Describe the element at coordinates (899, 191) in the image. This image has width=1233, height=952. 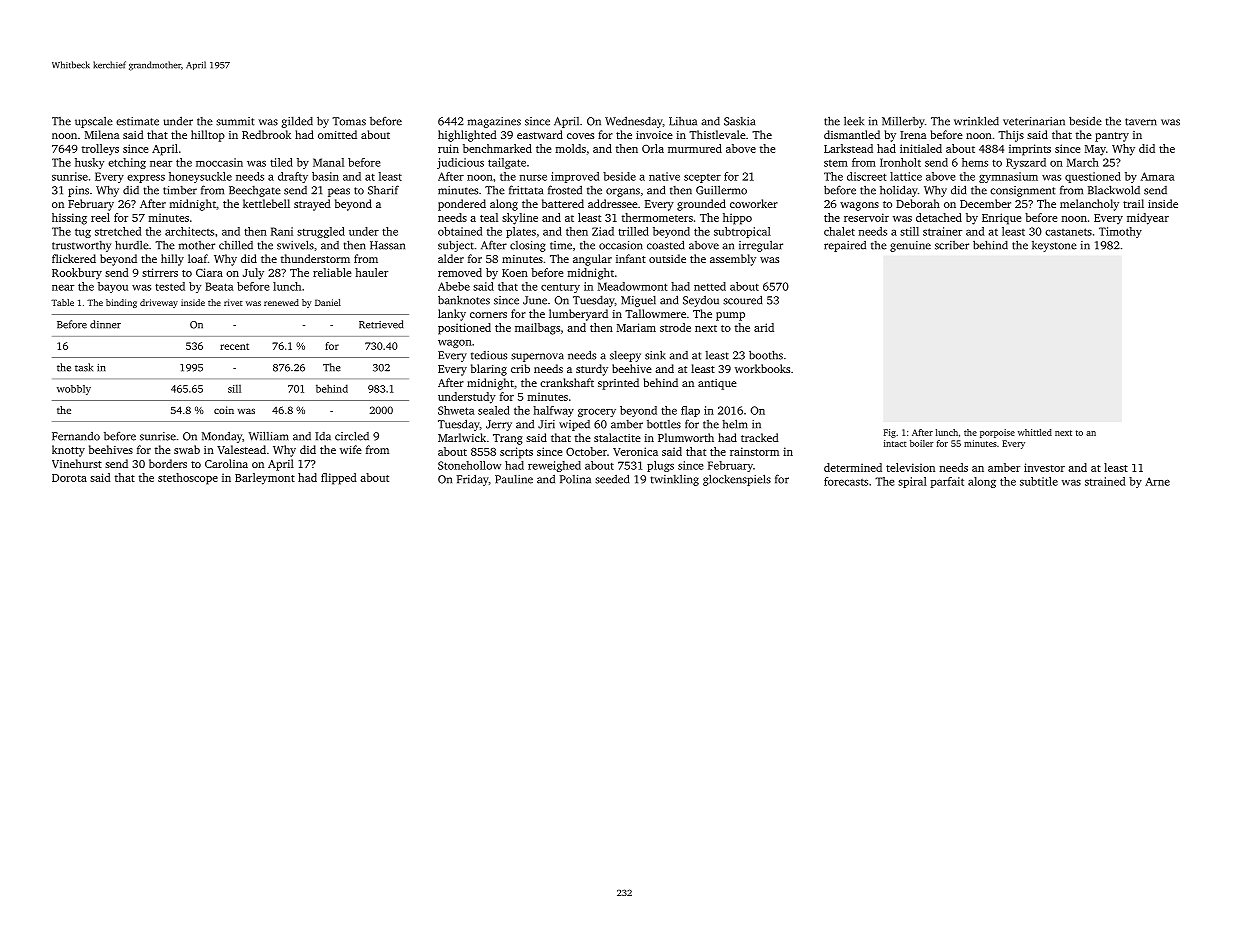
I see `holiday` at that location.
